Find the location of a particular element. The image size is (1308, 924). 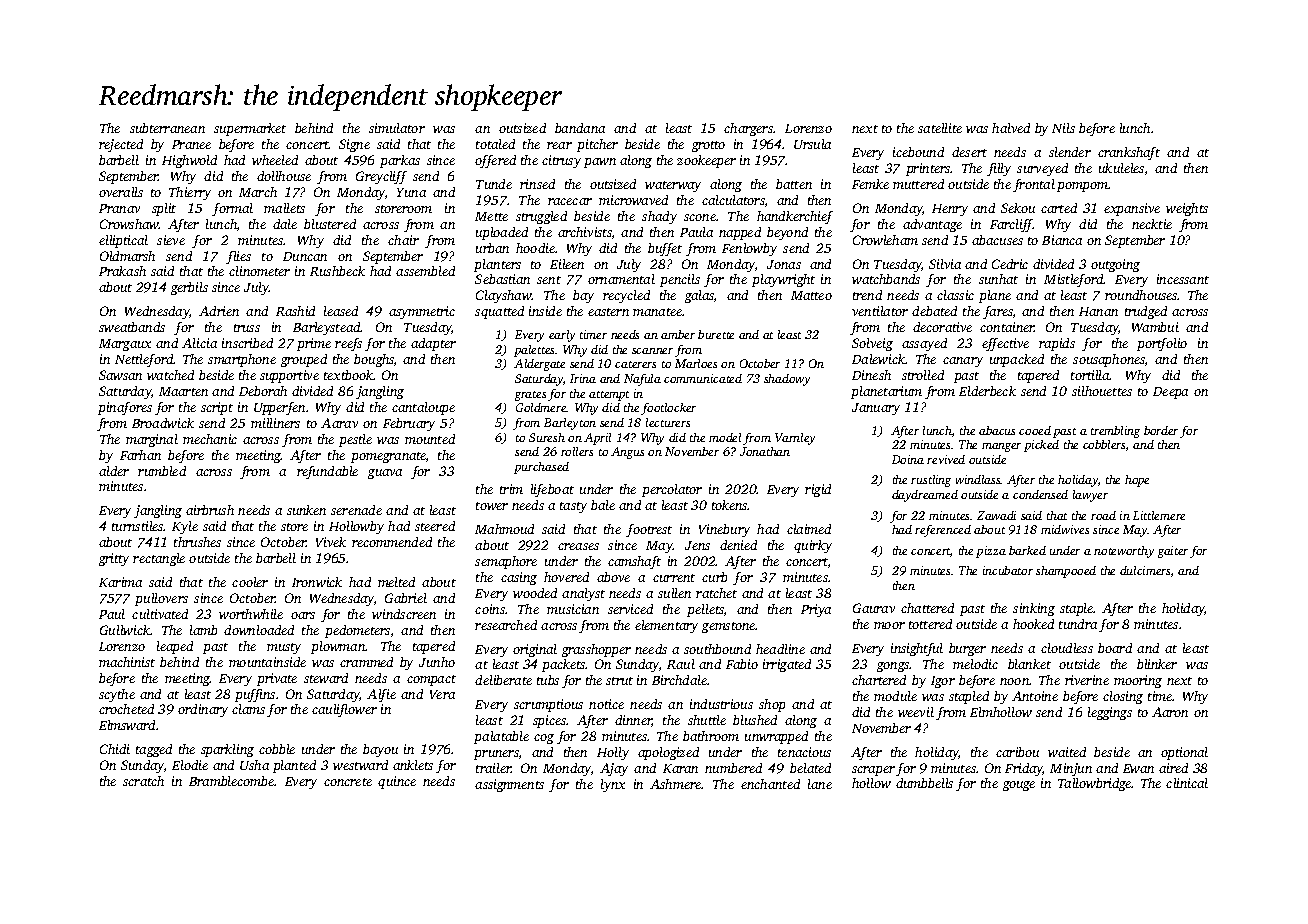

frontal is located at coordinates (1034, 185).
